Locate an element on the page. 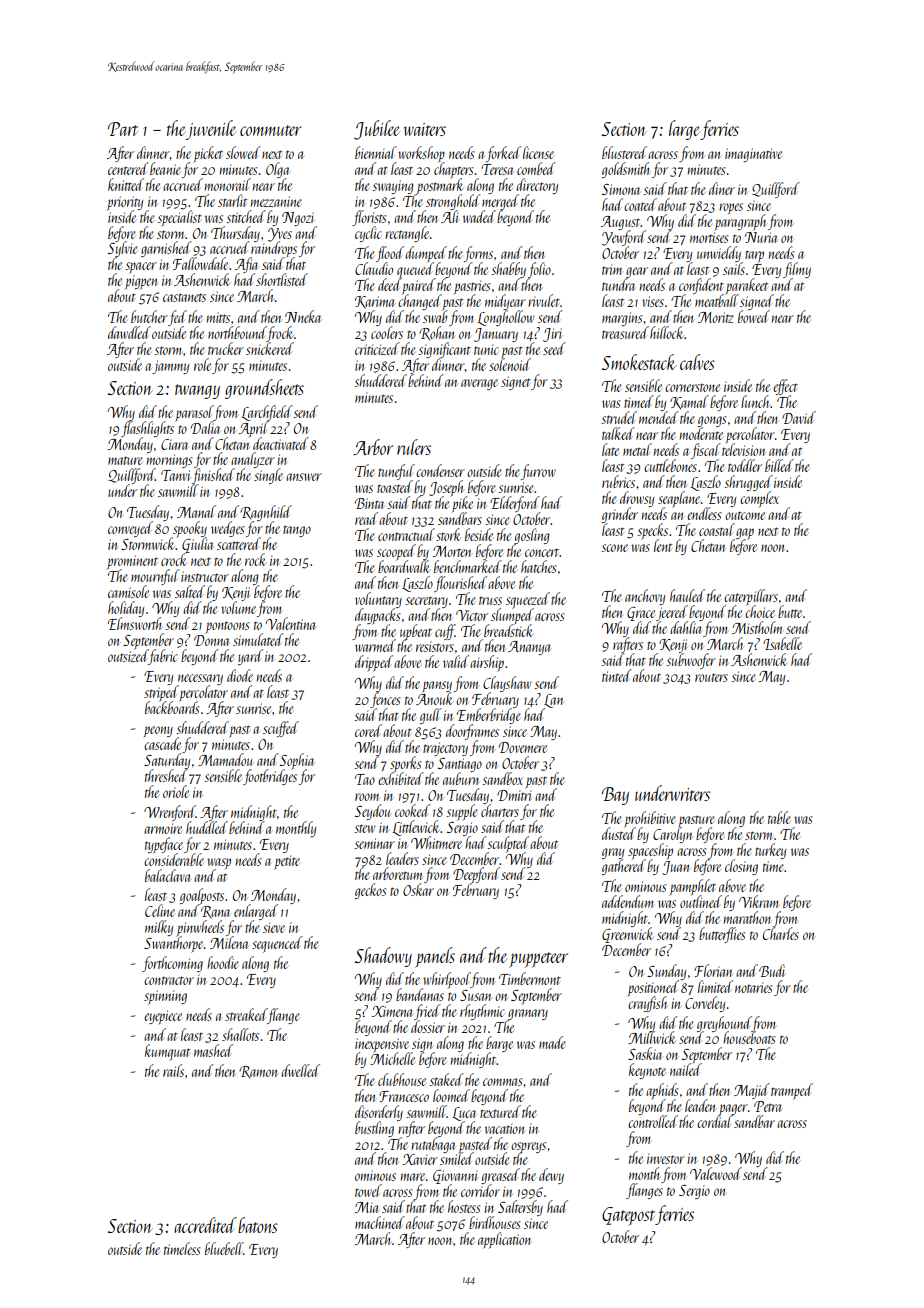  blustered is located at coordinates (624, 152).
